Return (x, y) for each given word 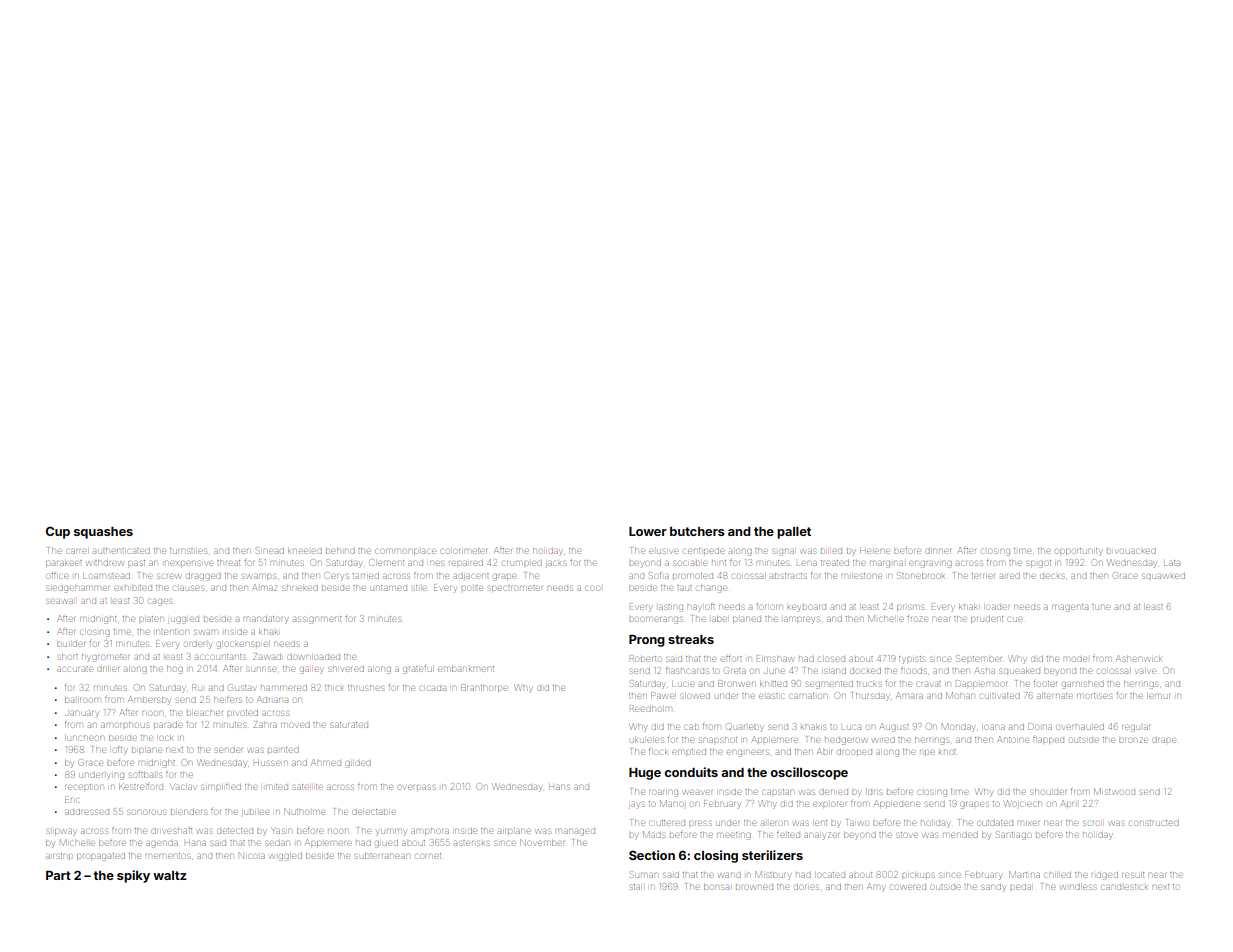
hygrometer (105, 658)
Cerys (337, 576)
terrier (983, 576)
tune (1101, 607)
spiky (133, 876)
